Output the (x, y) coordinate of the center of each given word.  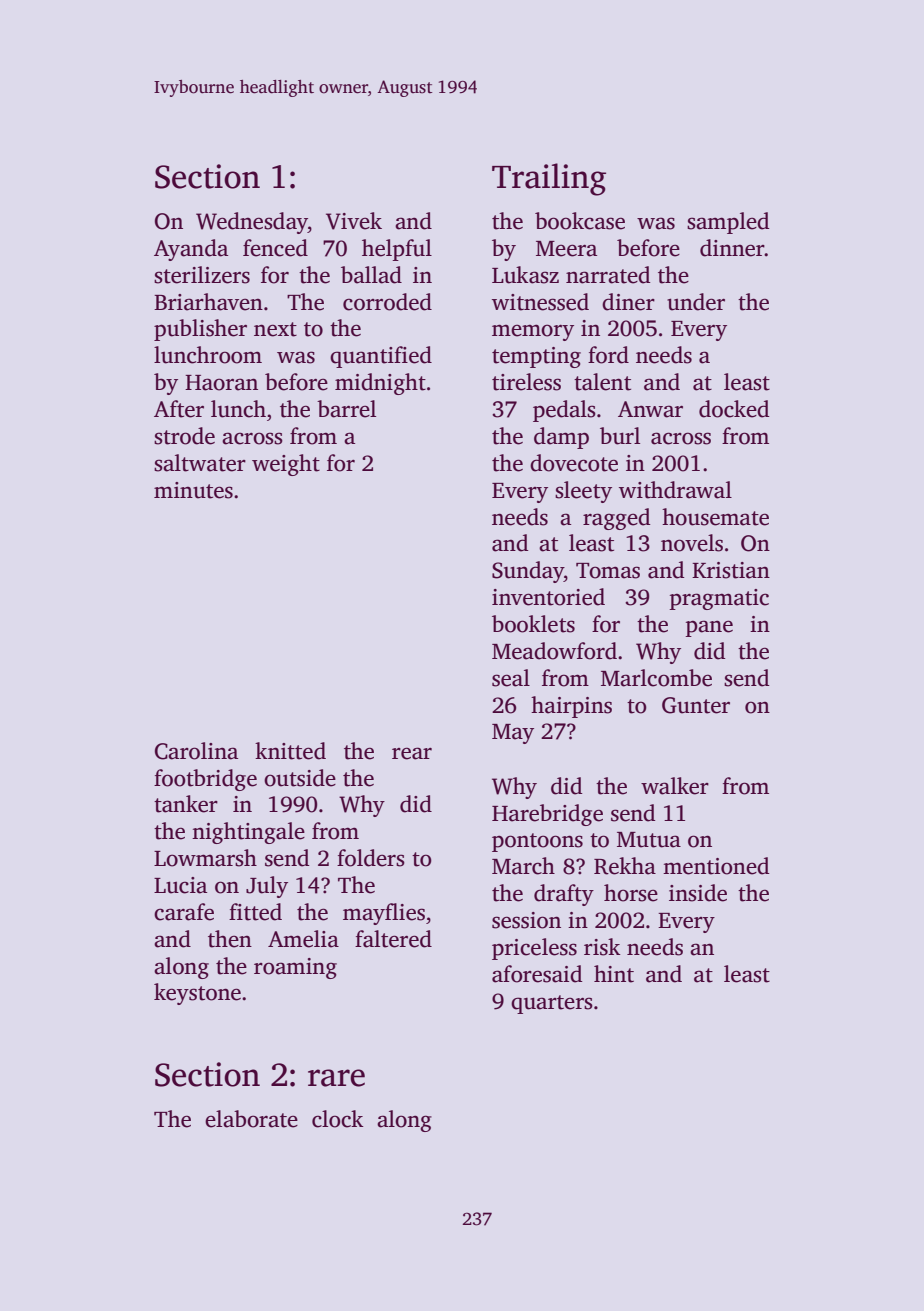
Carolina (196, 751)
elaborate (251, 1119)
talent (602, 382)
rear (412, 753)
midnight (380, 384)
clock (338, 1119)
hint (614, 974)
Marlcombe (656, 678)
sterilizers (202, 275)
